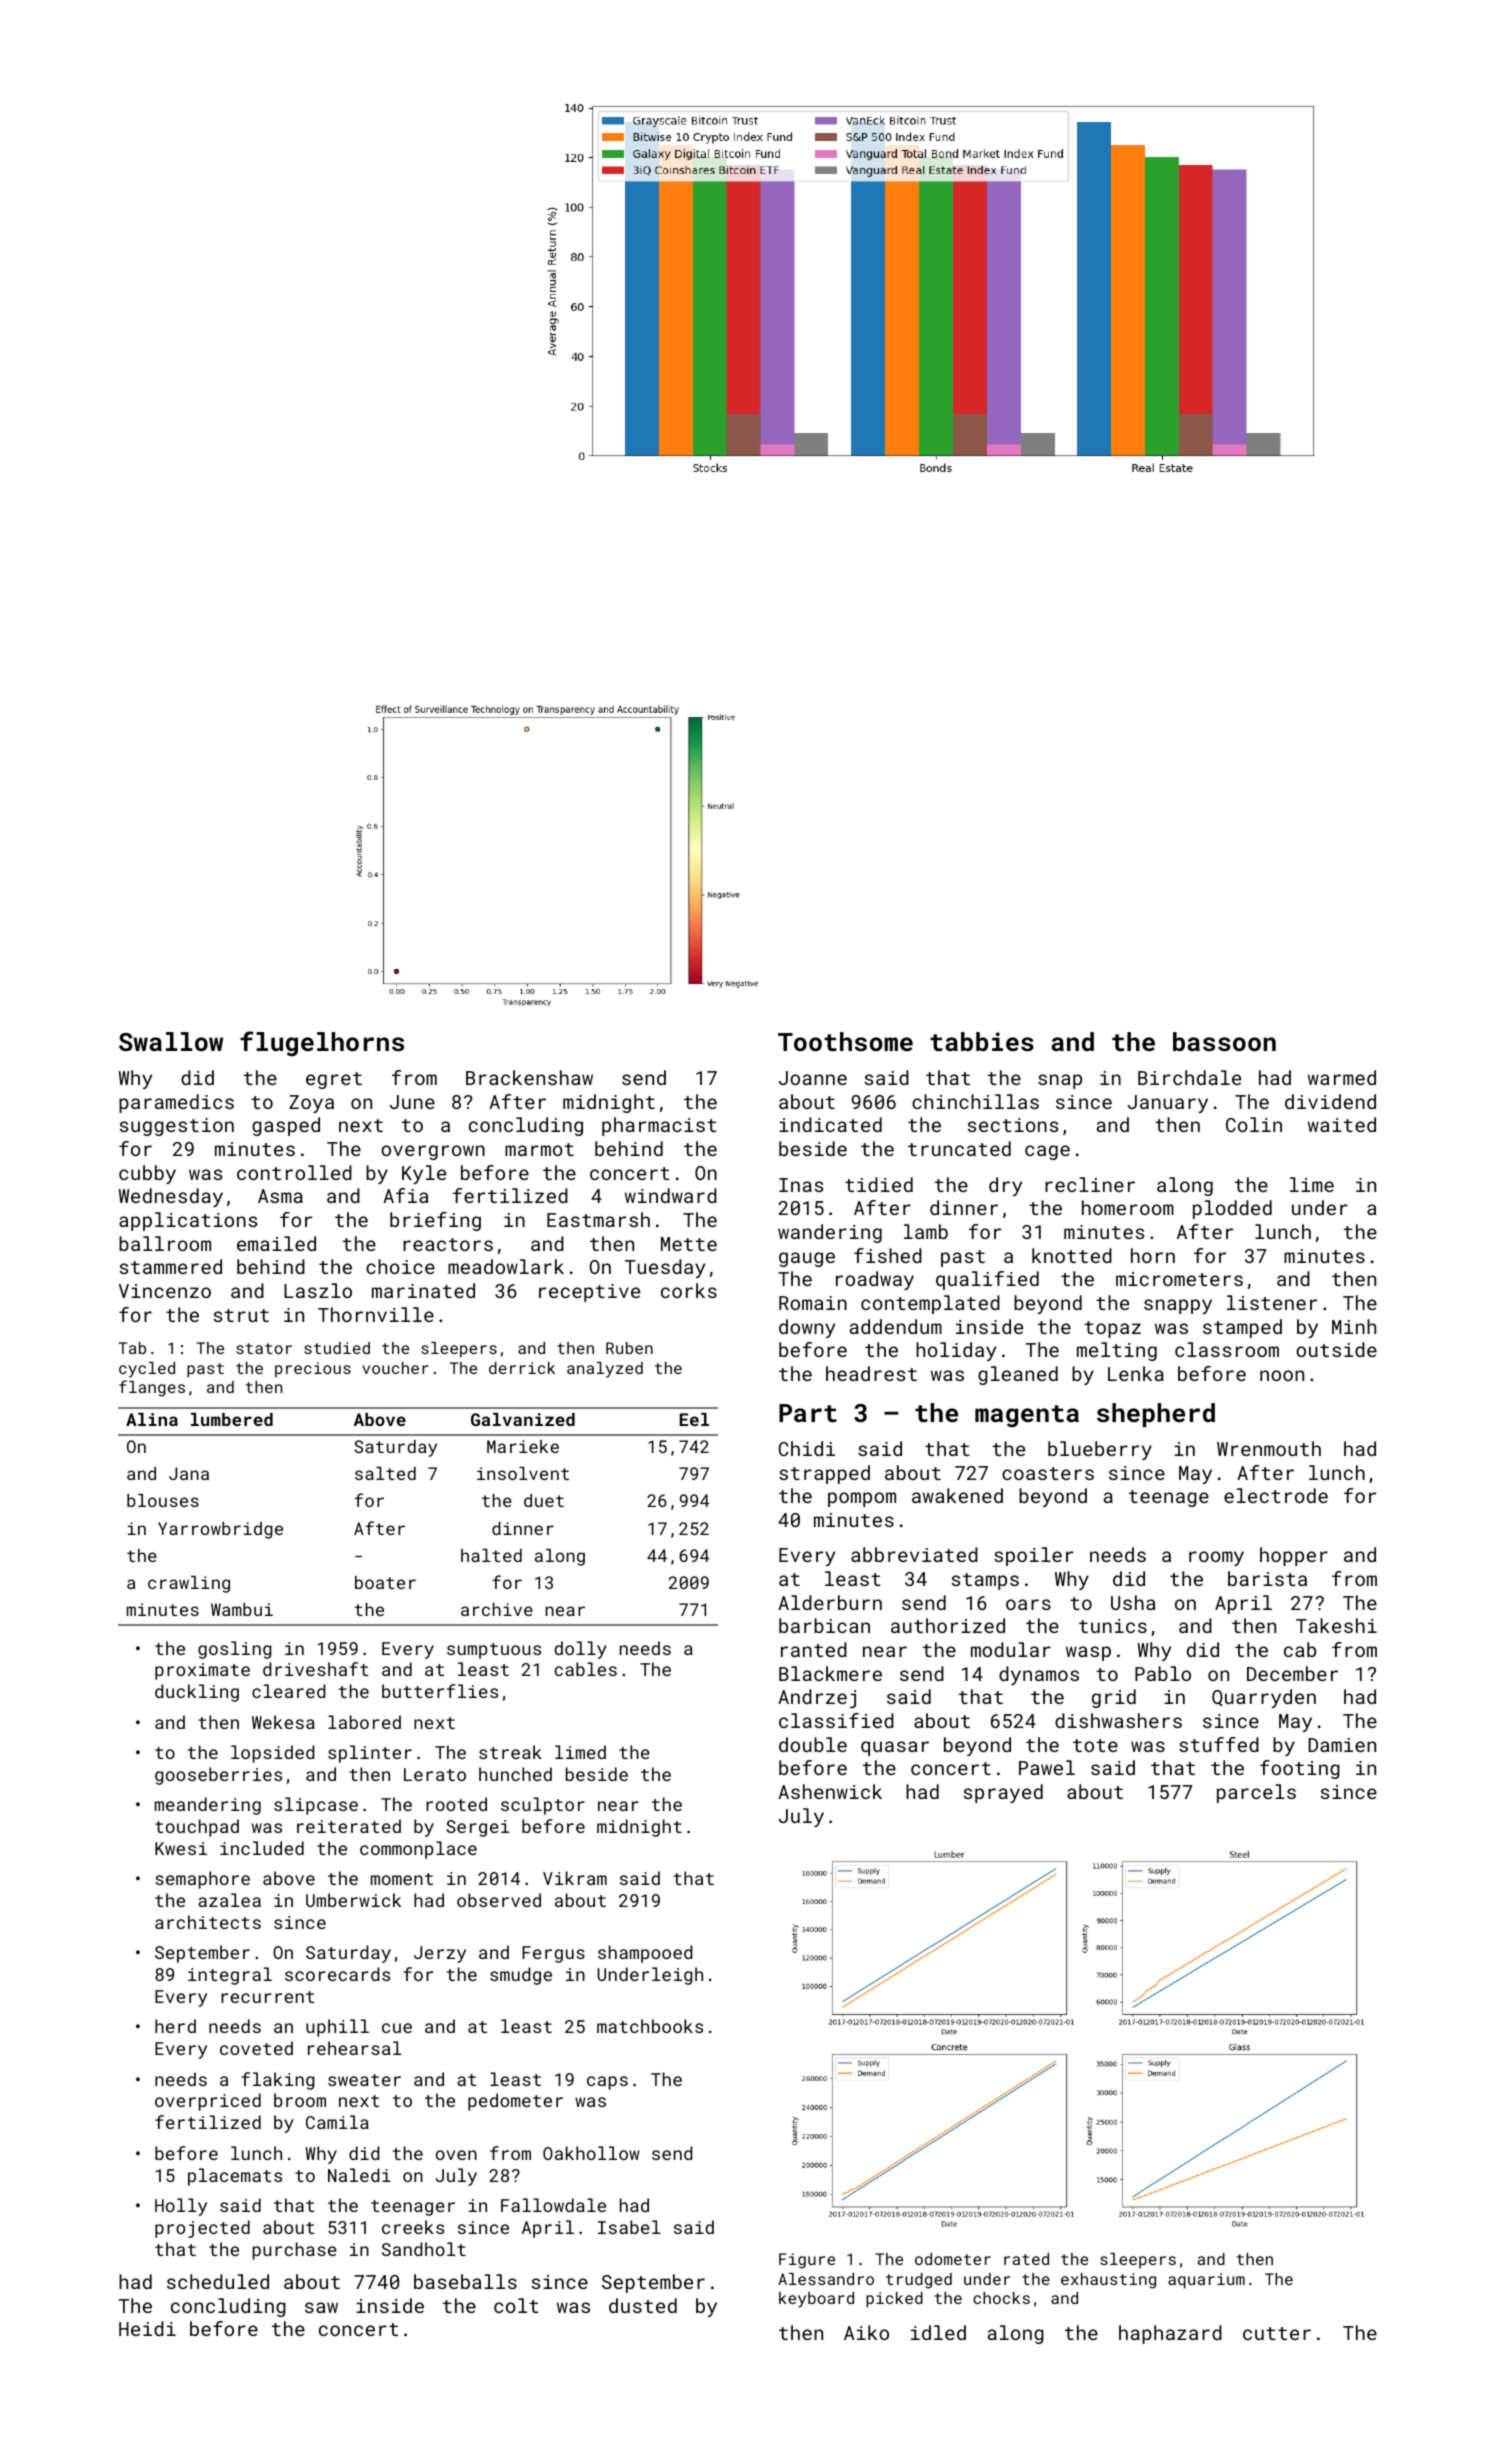 This screenshot has height=2464, width=1496. What do you see at coordinates (953, 2259) in the screenshot?
I see `odometer` at bounding box center [953, 2259].
